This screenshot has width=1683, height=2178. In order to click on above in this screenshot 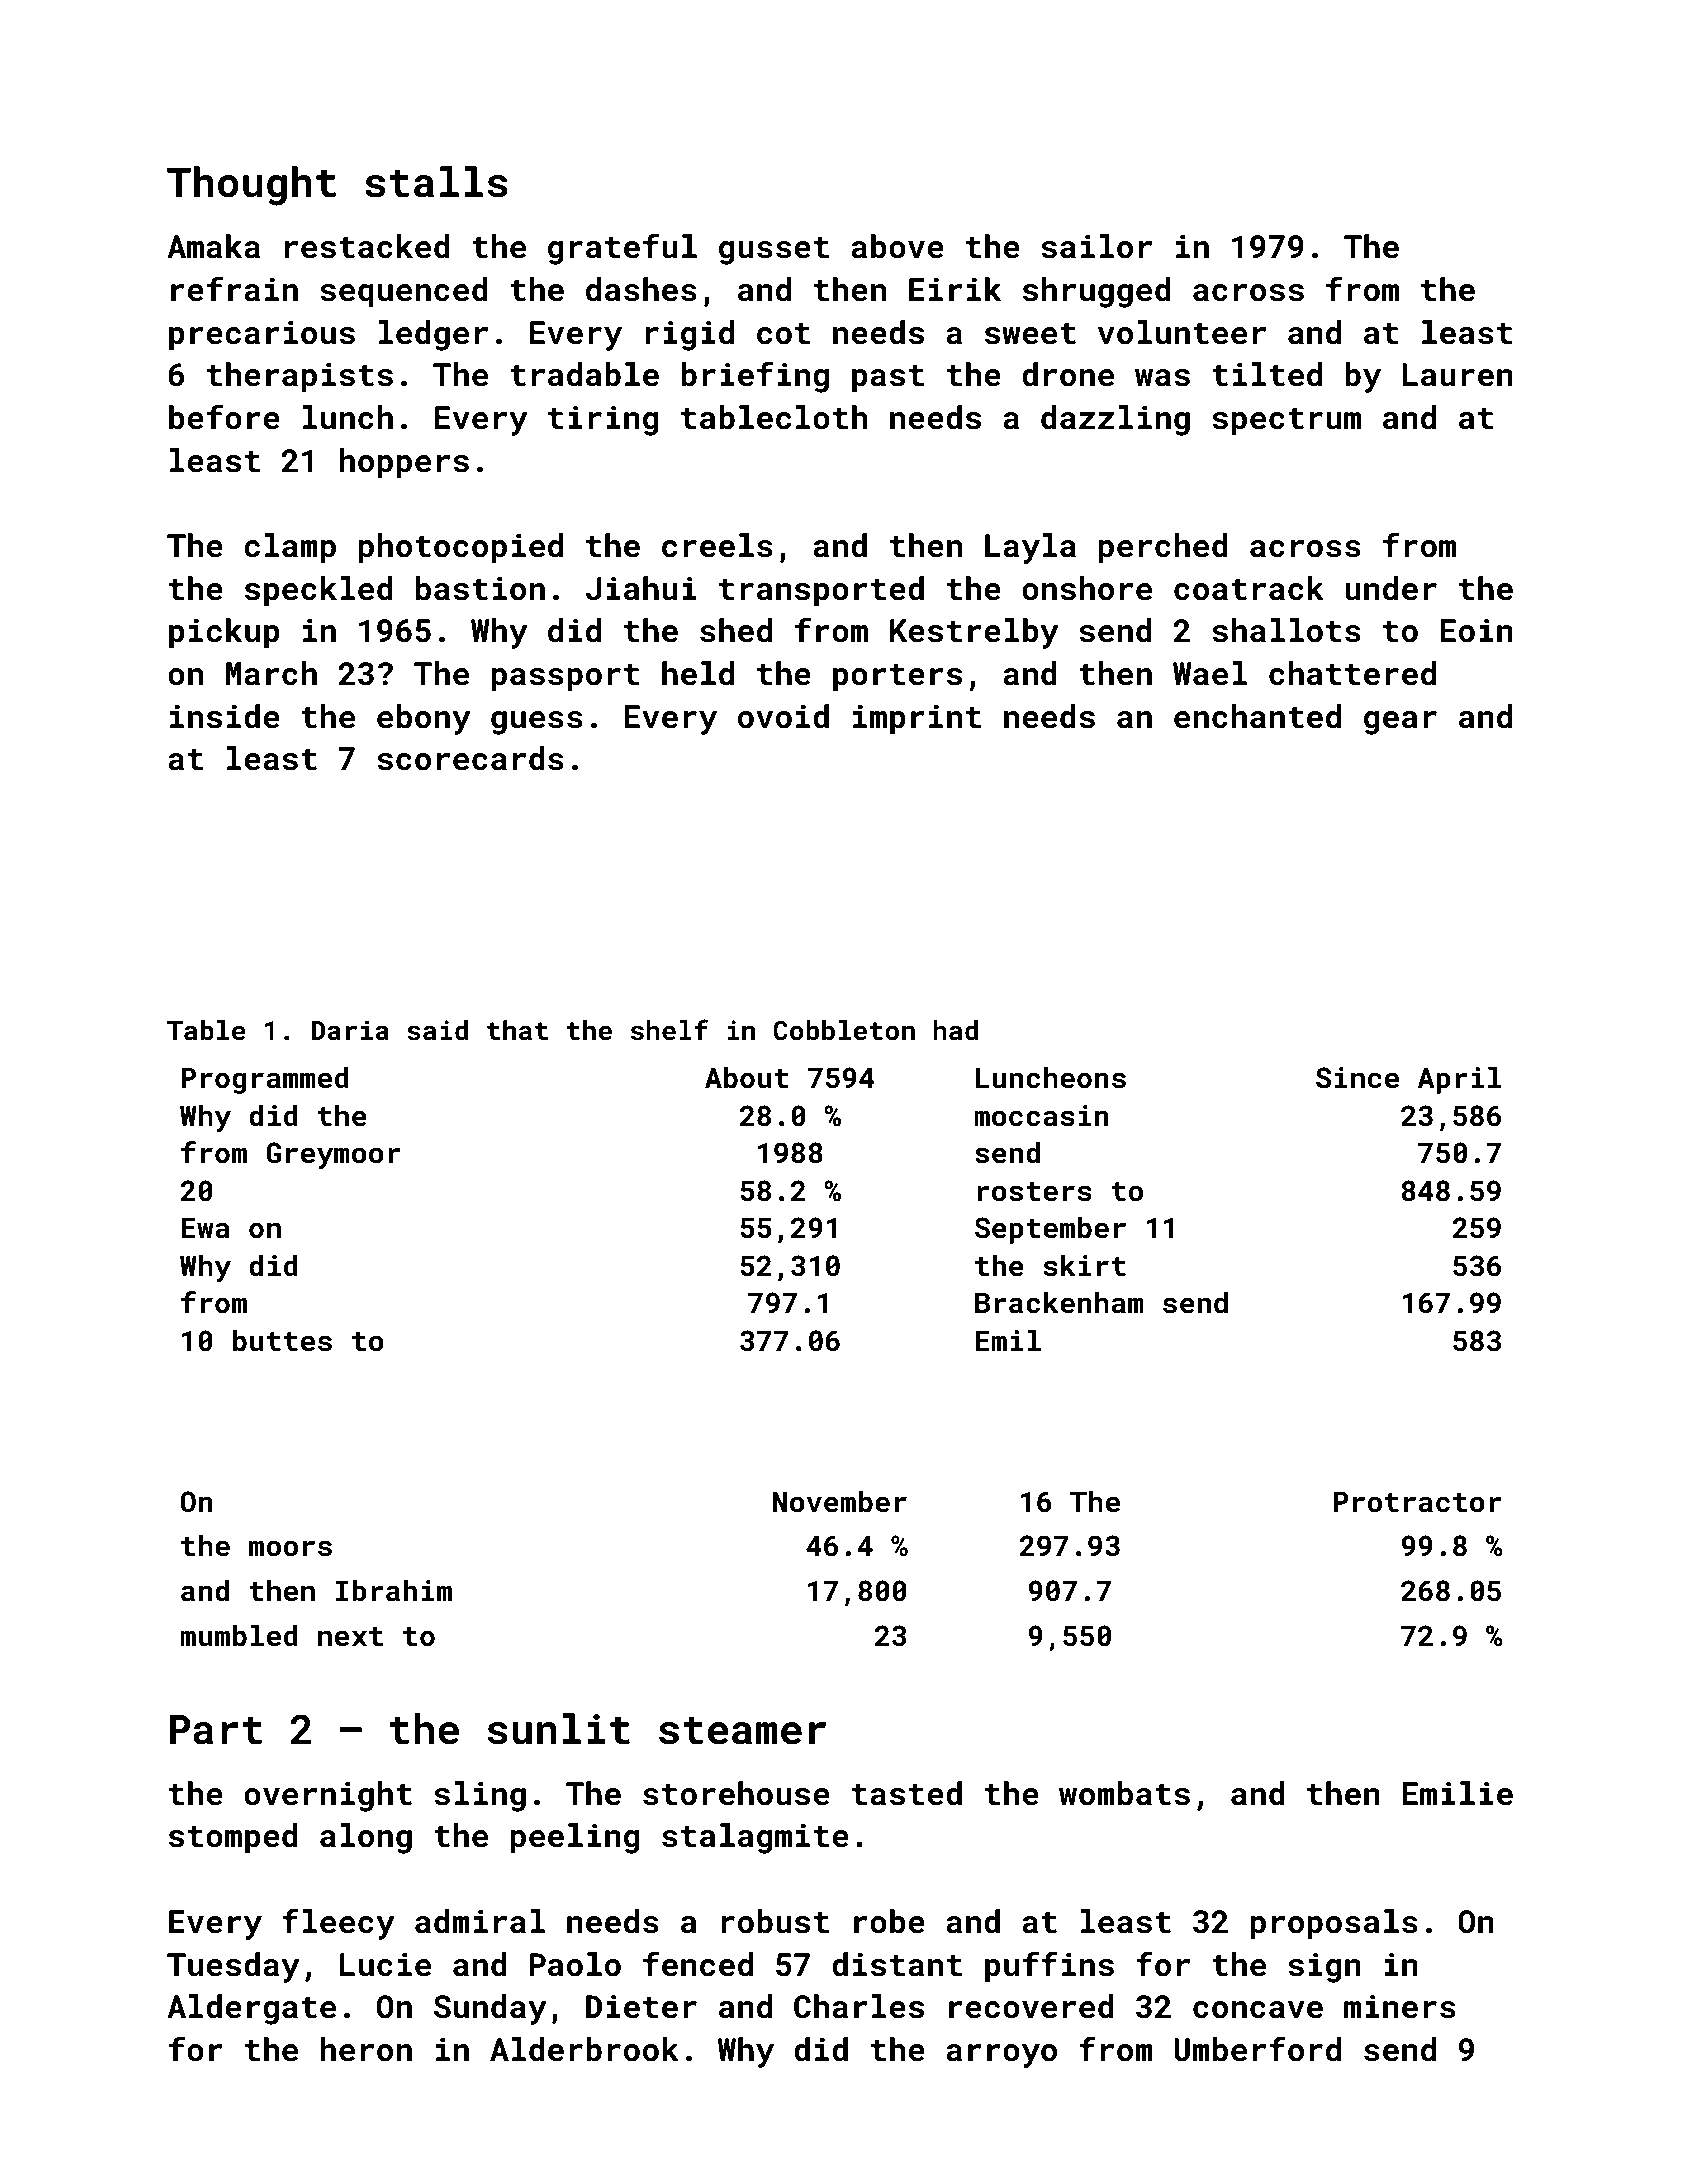, I will do `click(897, 246)`.
